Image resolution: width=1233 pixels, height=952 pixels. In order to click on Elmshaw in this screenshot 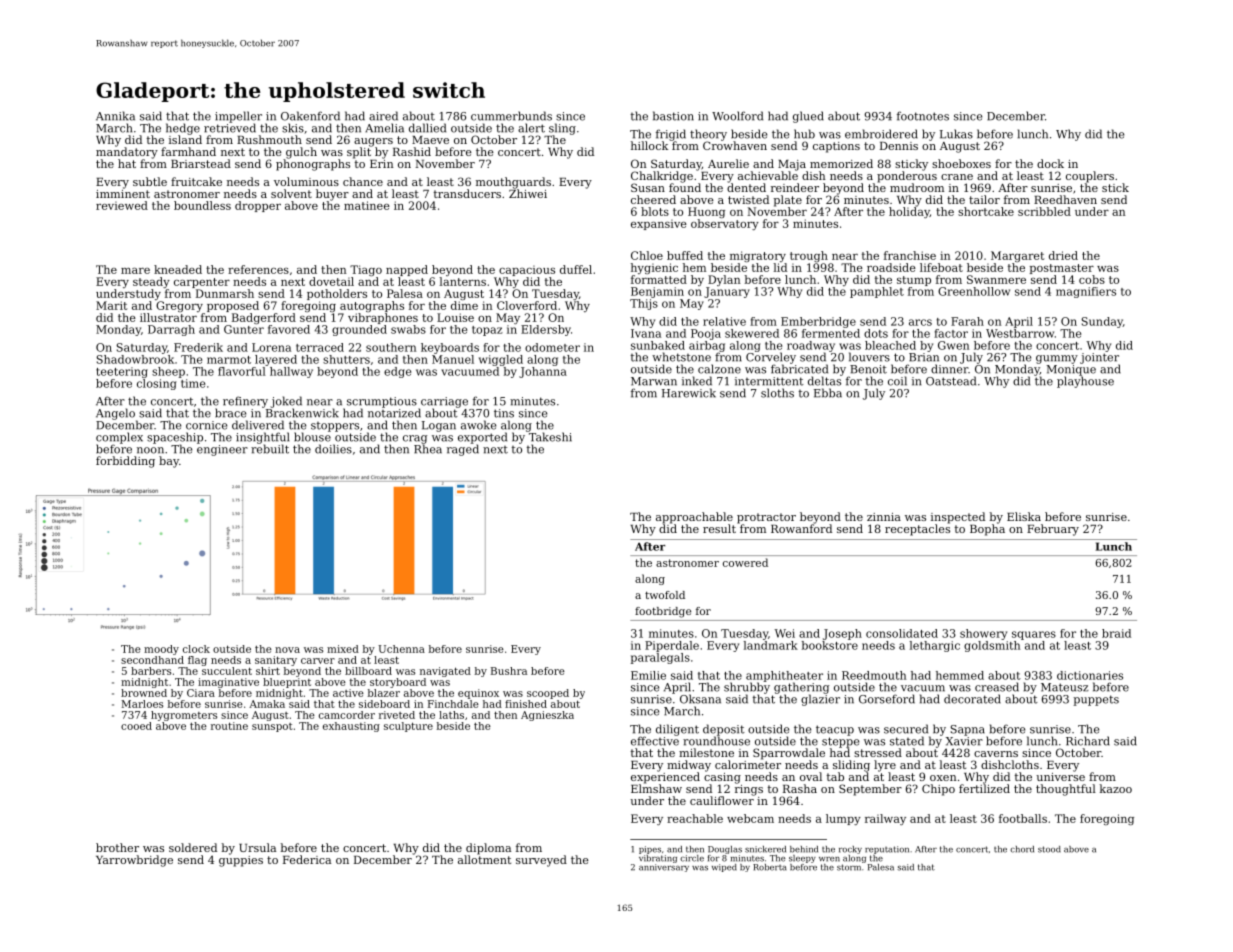, I will do `click(656, 788)`.
